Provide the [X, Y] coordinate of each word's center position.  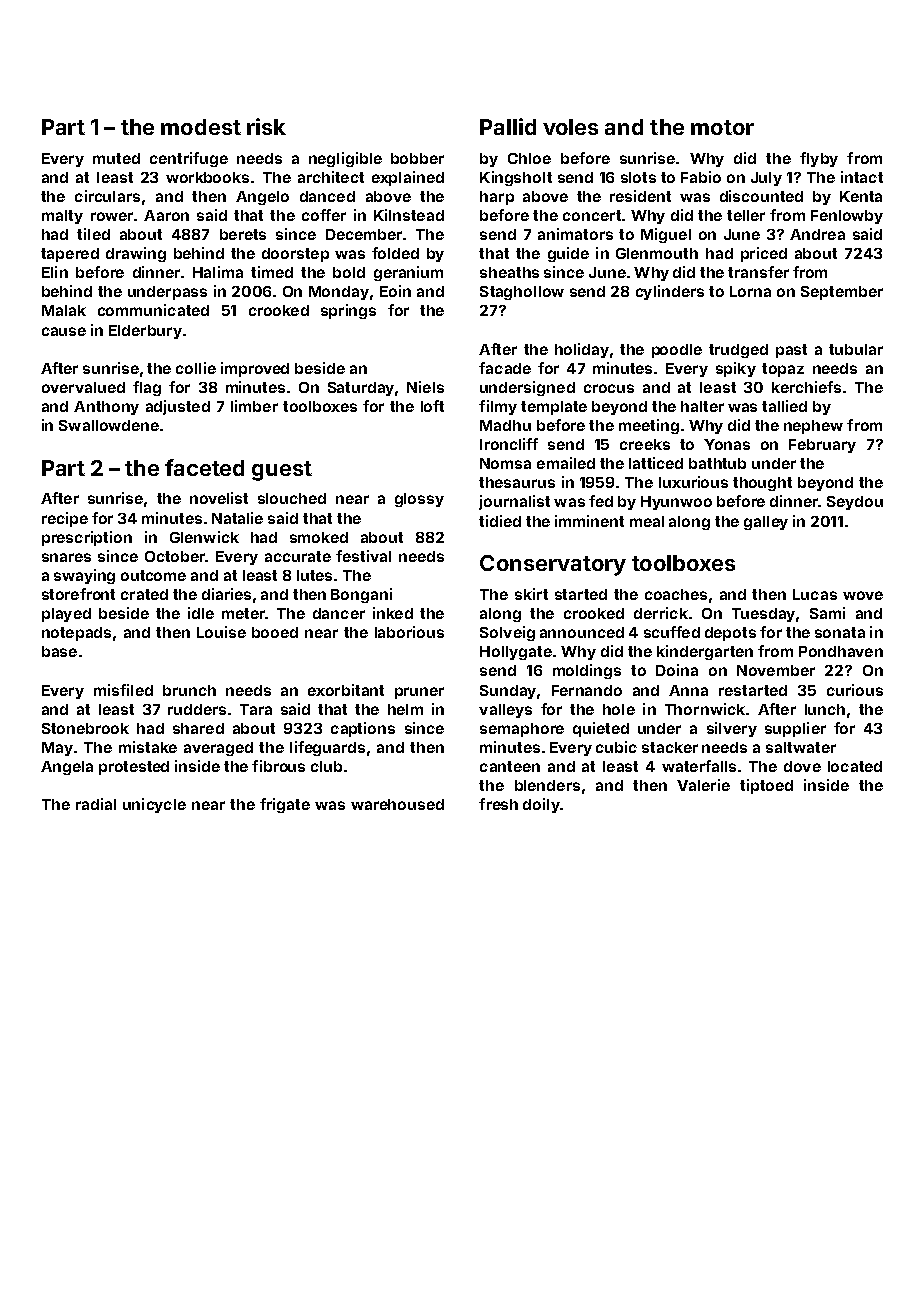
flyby [819, 159]
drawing [136, 254]
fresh [498, 804]
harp [497, 198]
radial [96, 804]
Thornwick [705, 709]
